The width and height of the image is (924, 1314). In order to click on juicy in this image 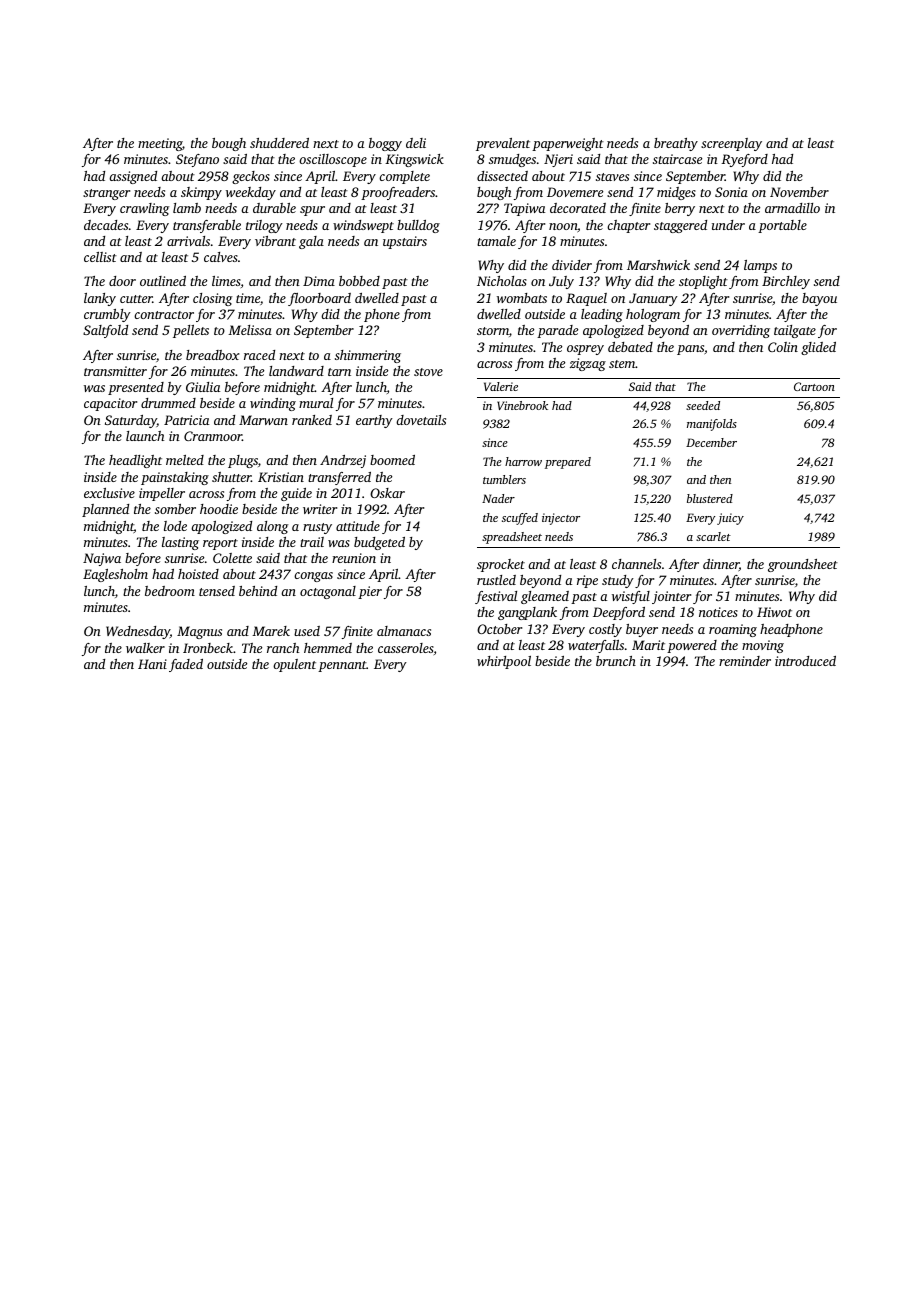, I will do `click(730, 519)`.
